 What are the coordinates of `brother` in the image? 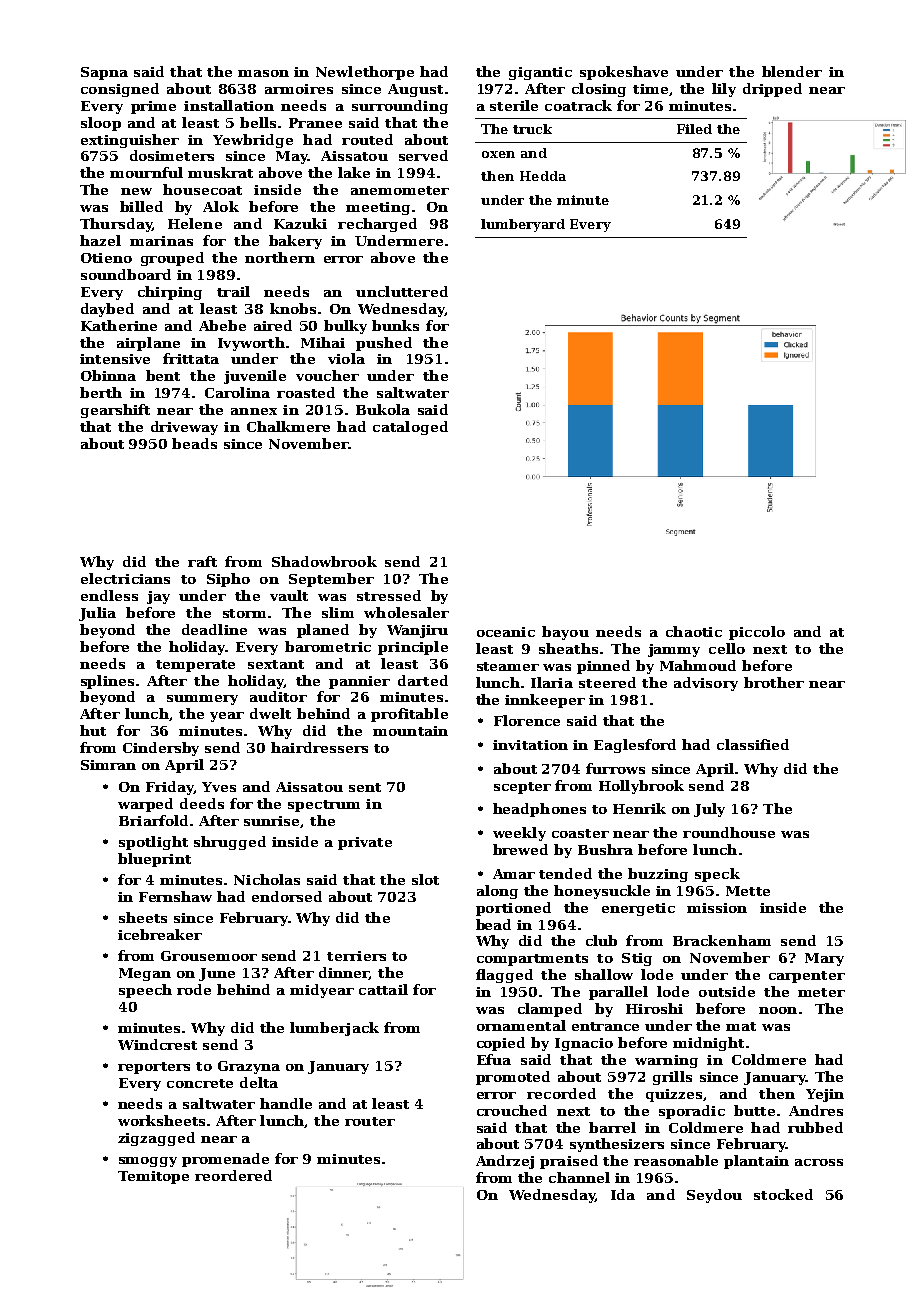 It's located at (774, 682).
